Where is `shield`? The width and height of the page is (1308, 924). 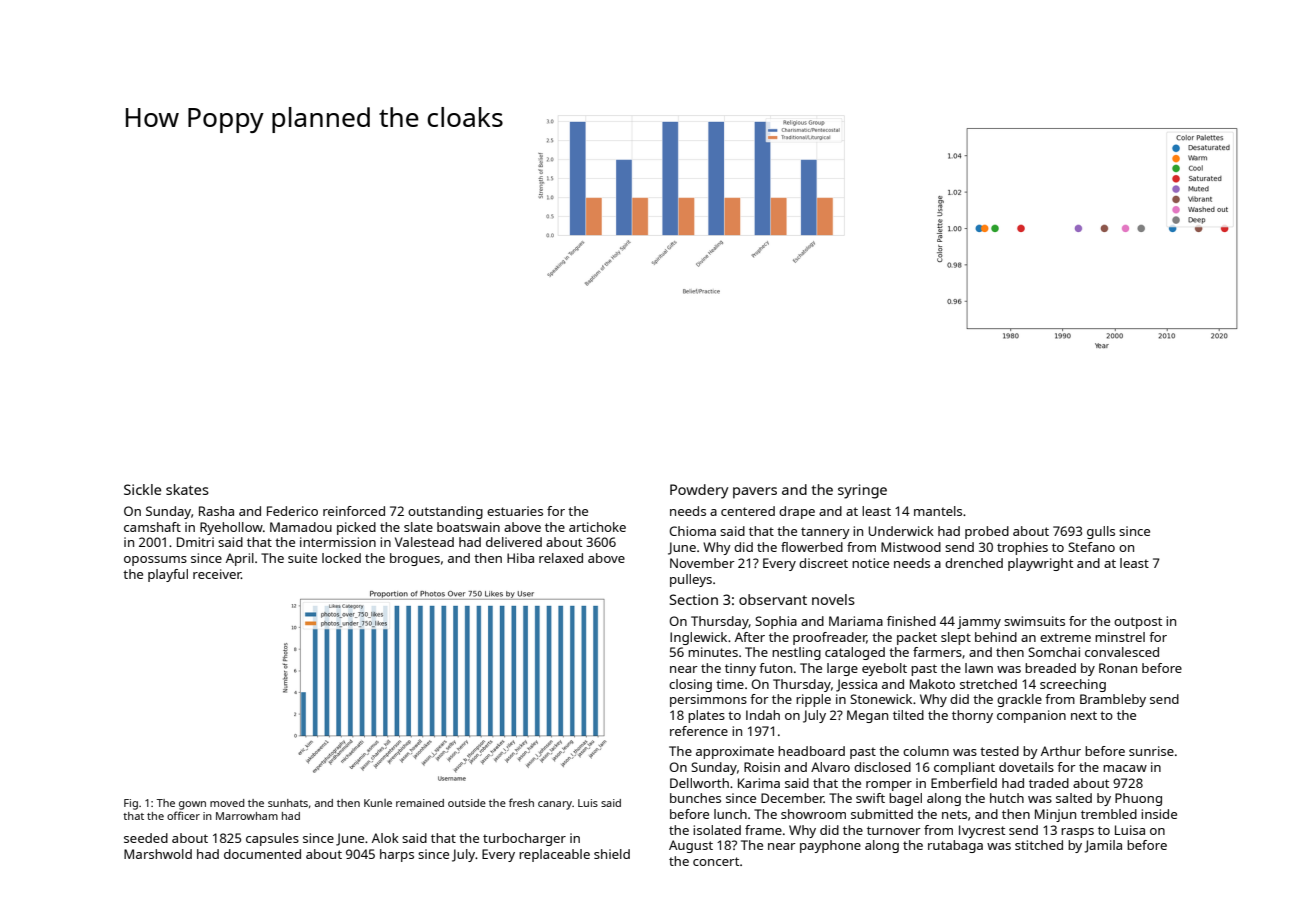 shield is located at coordinates (612, 854).
